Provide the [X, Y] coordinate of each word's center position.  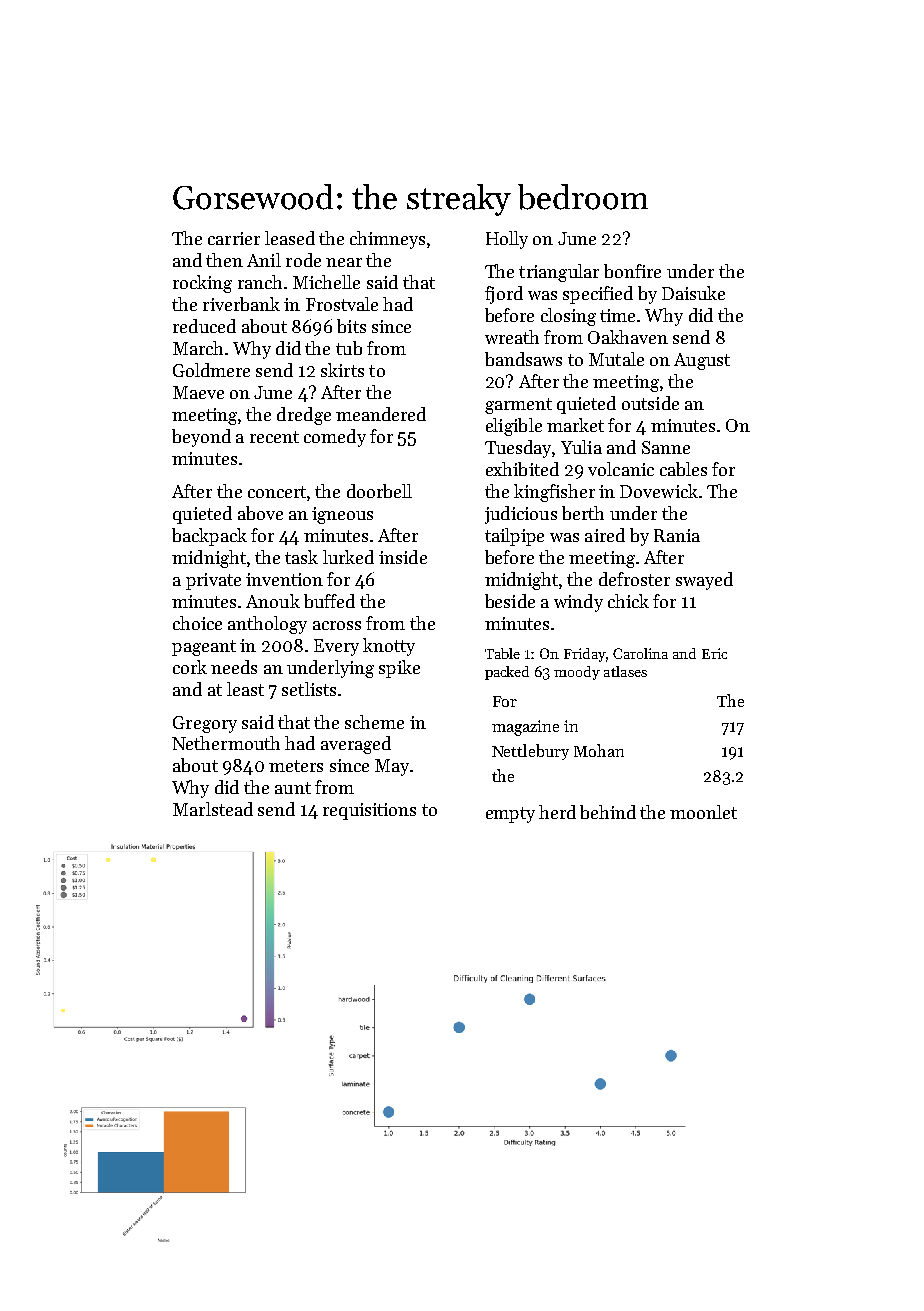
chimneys [387, 240]
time [617, 315]
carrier [234, 238]
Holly [507, 240]
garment [518, 406]
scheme [374, 722]
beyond [201, 438]
